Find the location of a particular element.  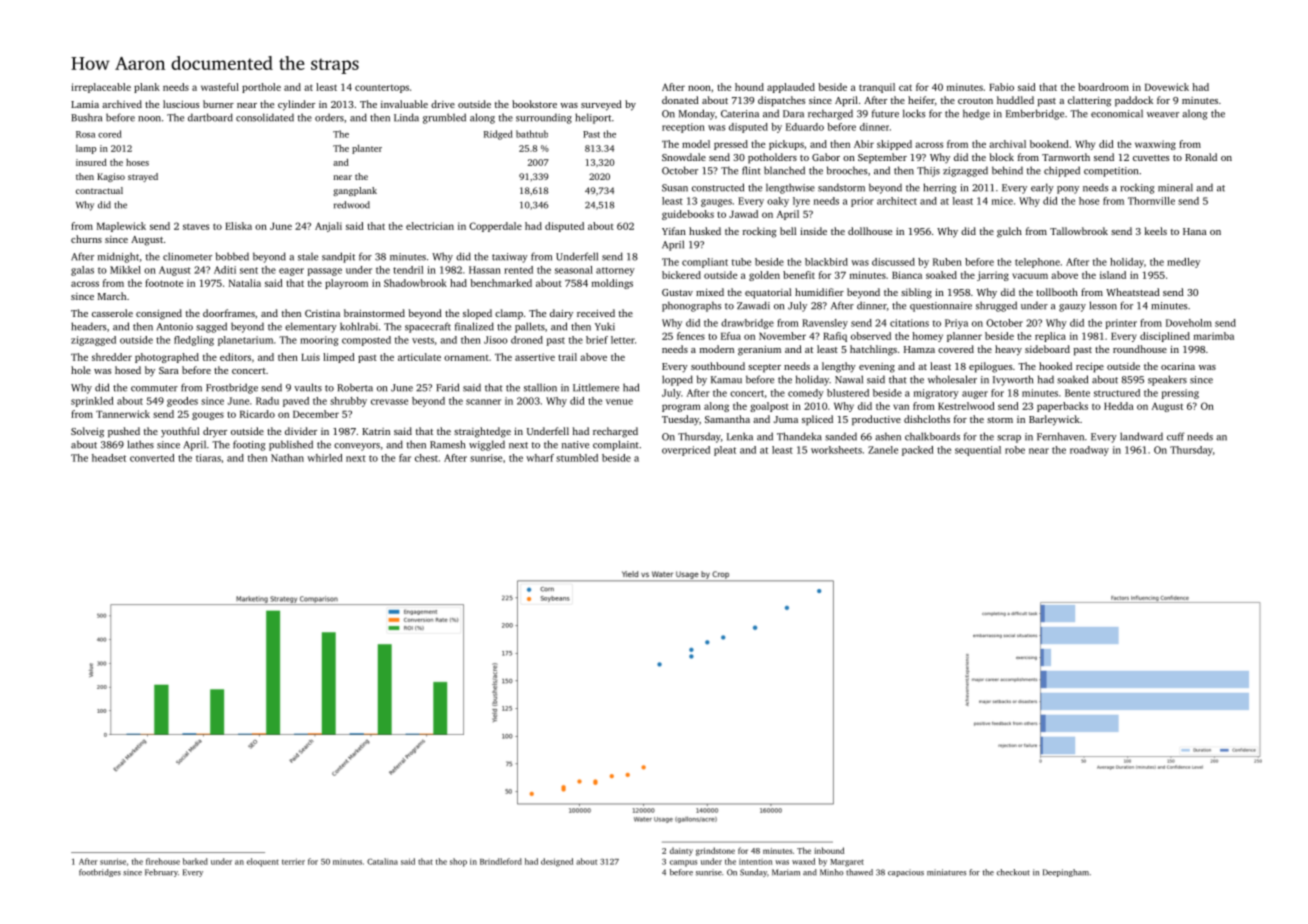

Catalina is located at coordinates (382, 861).
